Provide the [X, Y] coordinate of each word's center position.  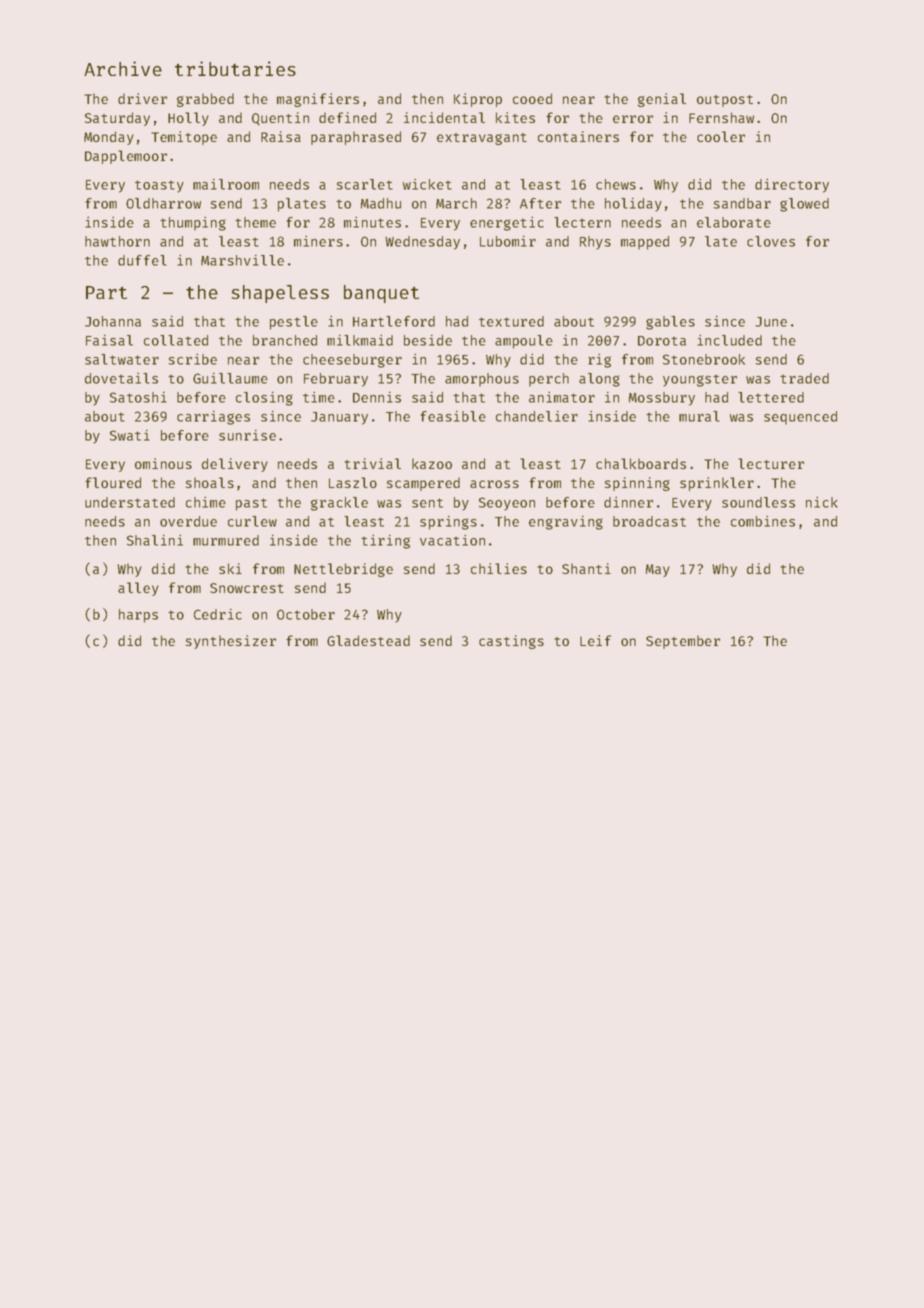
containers [578, 136]
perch [549, 380]
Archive [123, 68]
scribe [192, 359]
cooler [721, 136]
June [771, 322]
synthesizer [231, 642]
